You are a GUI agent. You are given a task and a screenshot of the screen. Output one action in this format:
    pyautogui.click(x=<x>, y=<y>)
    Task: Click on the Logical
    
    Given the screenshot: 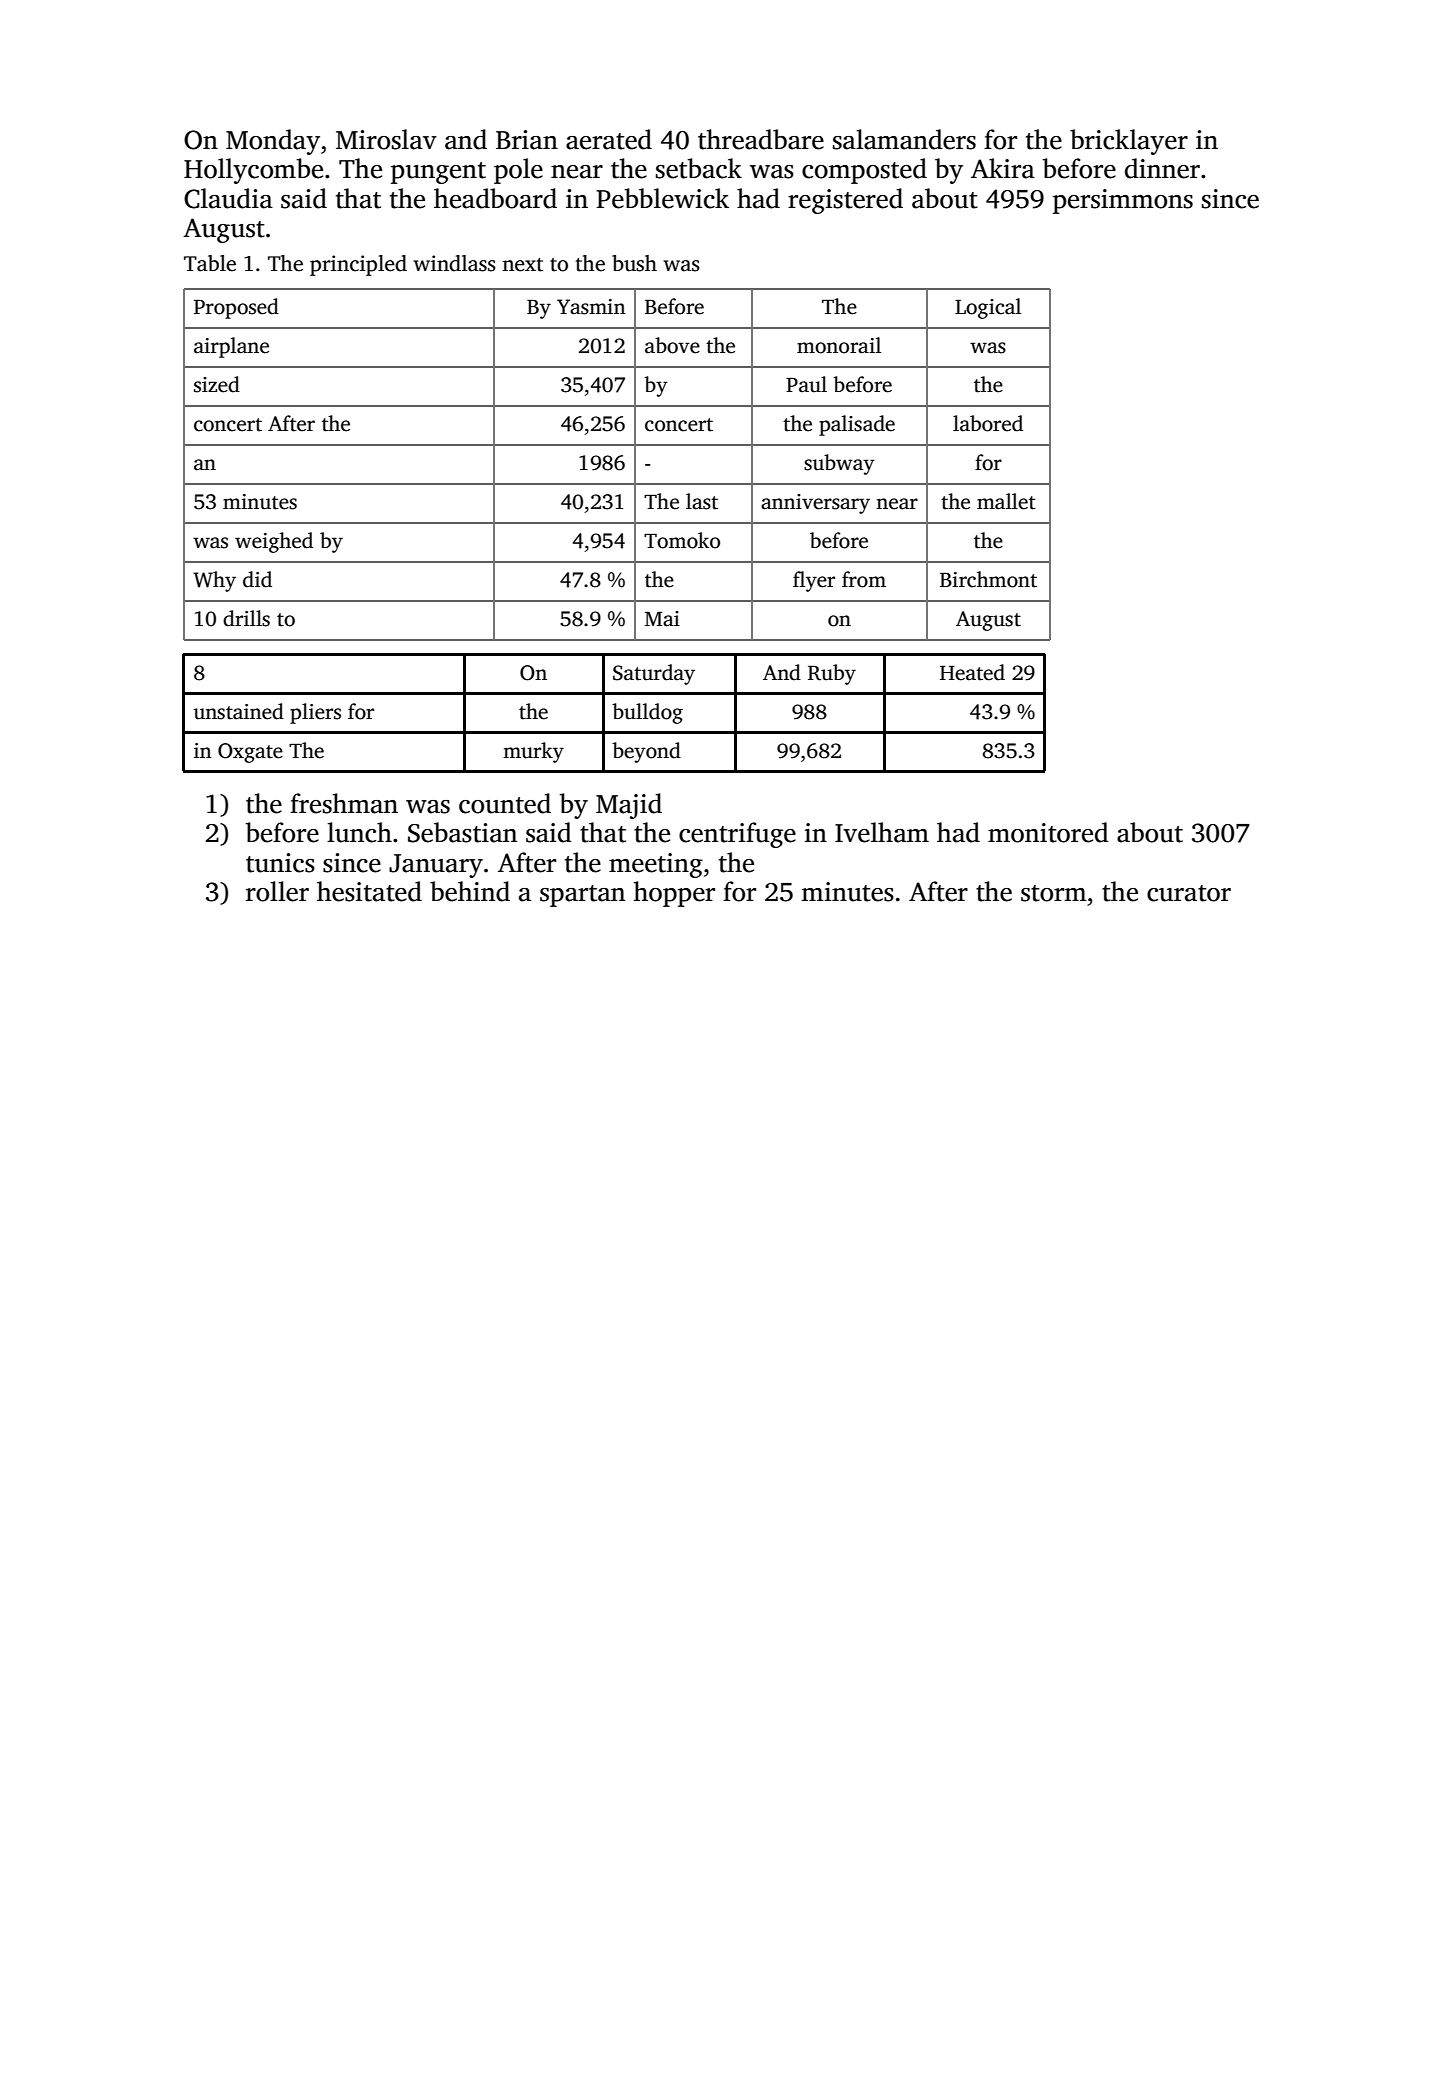 What is the action you would take?
    pyautogui.click(x=988, y=308)
